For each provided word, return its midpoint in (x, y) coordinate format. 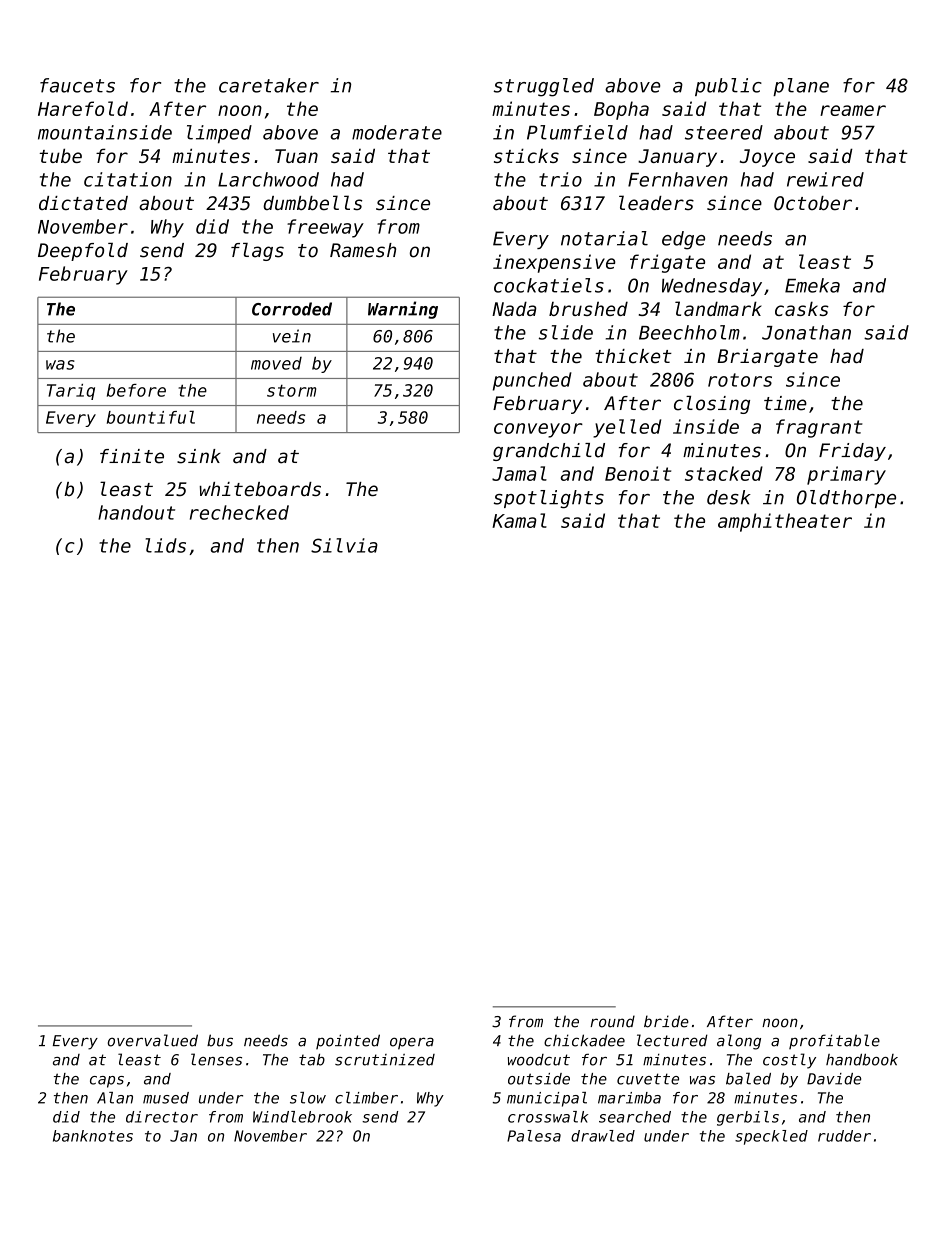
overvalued (153, 1040)
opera (412, 1043)
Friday (852, 452)
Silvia (344, 545)
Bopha (621, 110)
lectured (672, 1040)
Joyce (767, 158)
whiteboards (260, 489)
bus (220, 1040)
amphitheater (785, 522)
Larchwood (268, 179)
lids (166, 545)
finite (132, 456)
